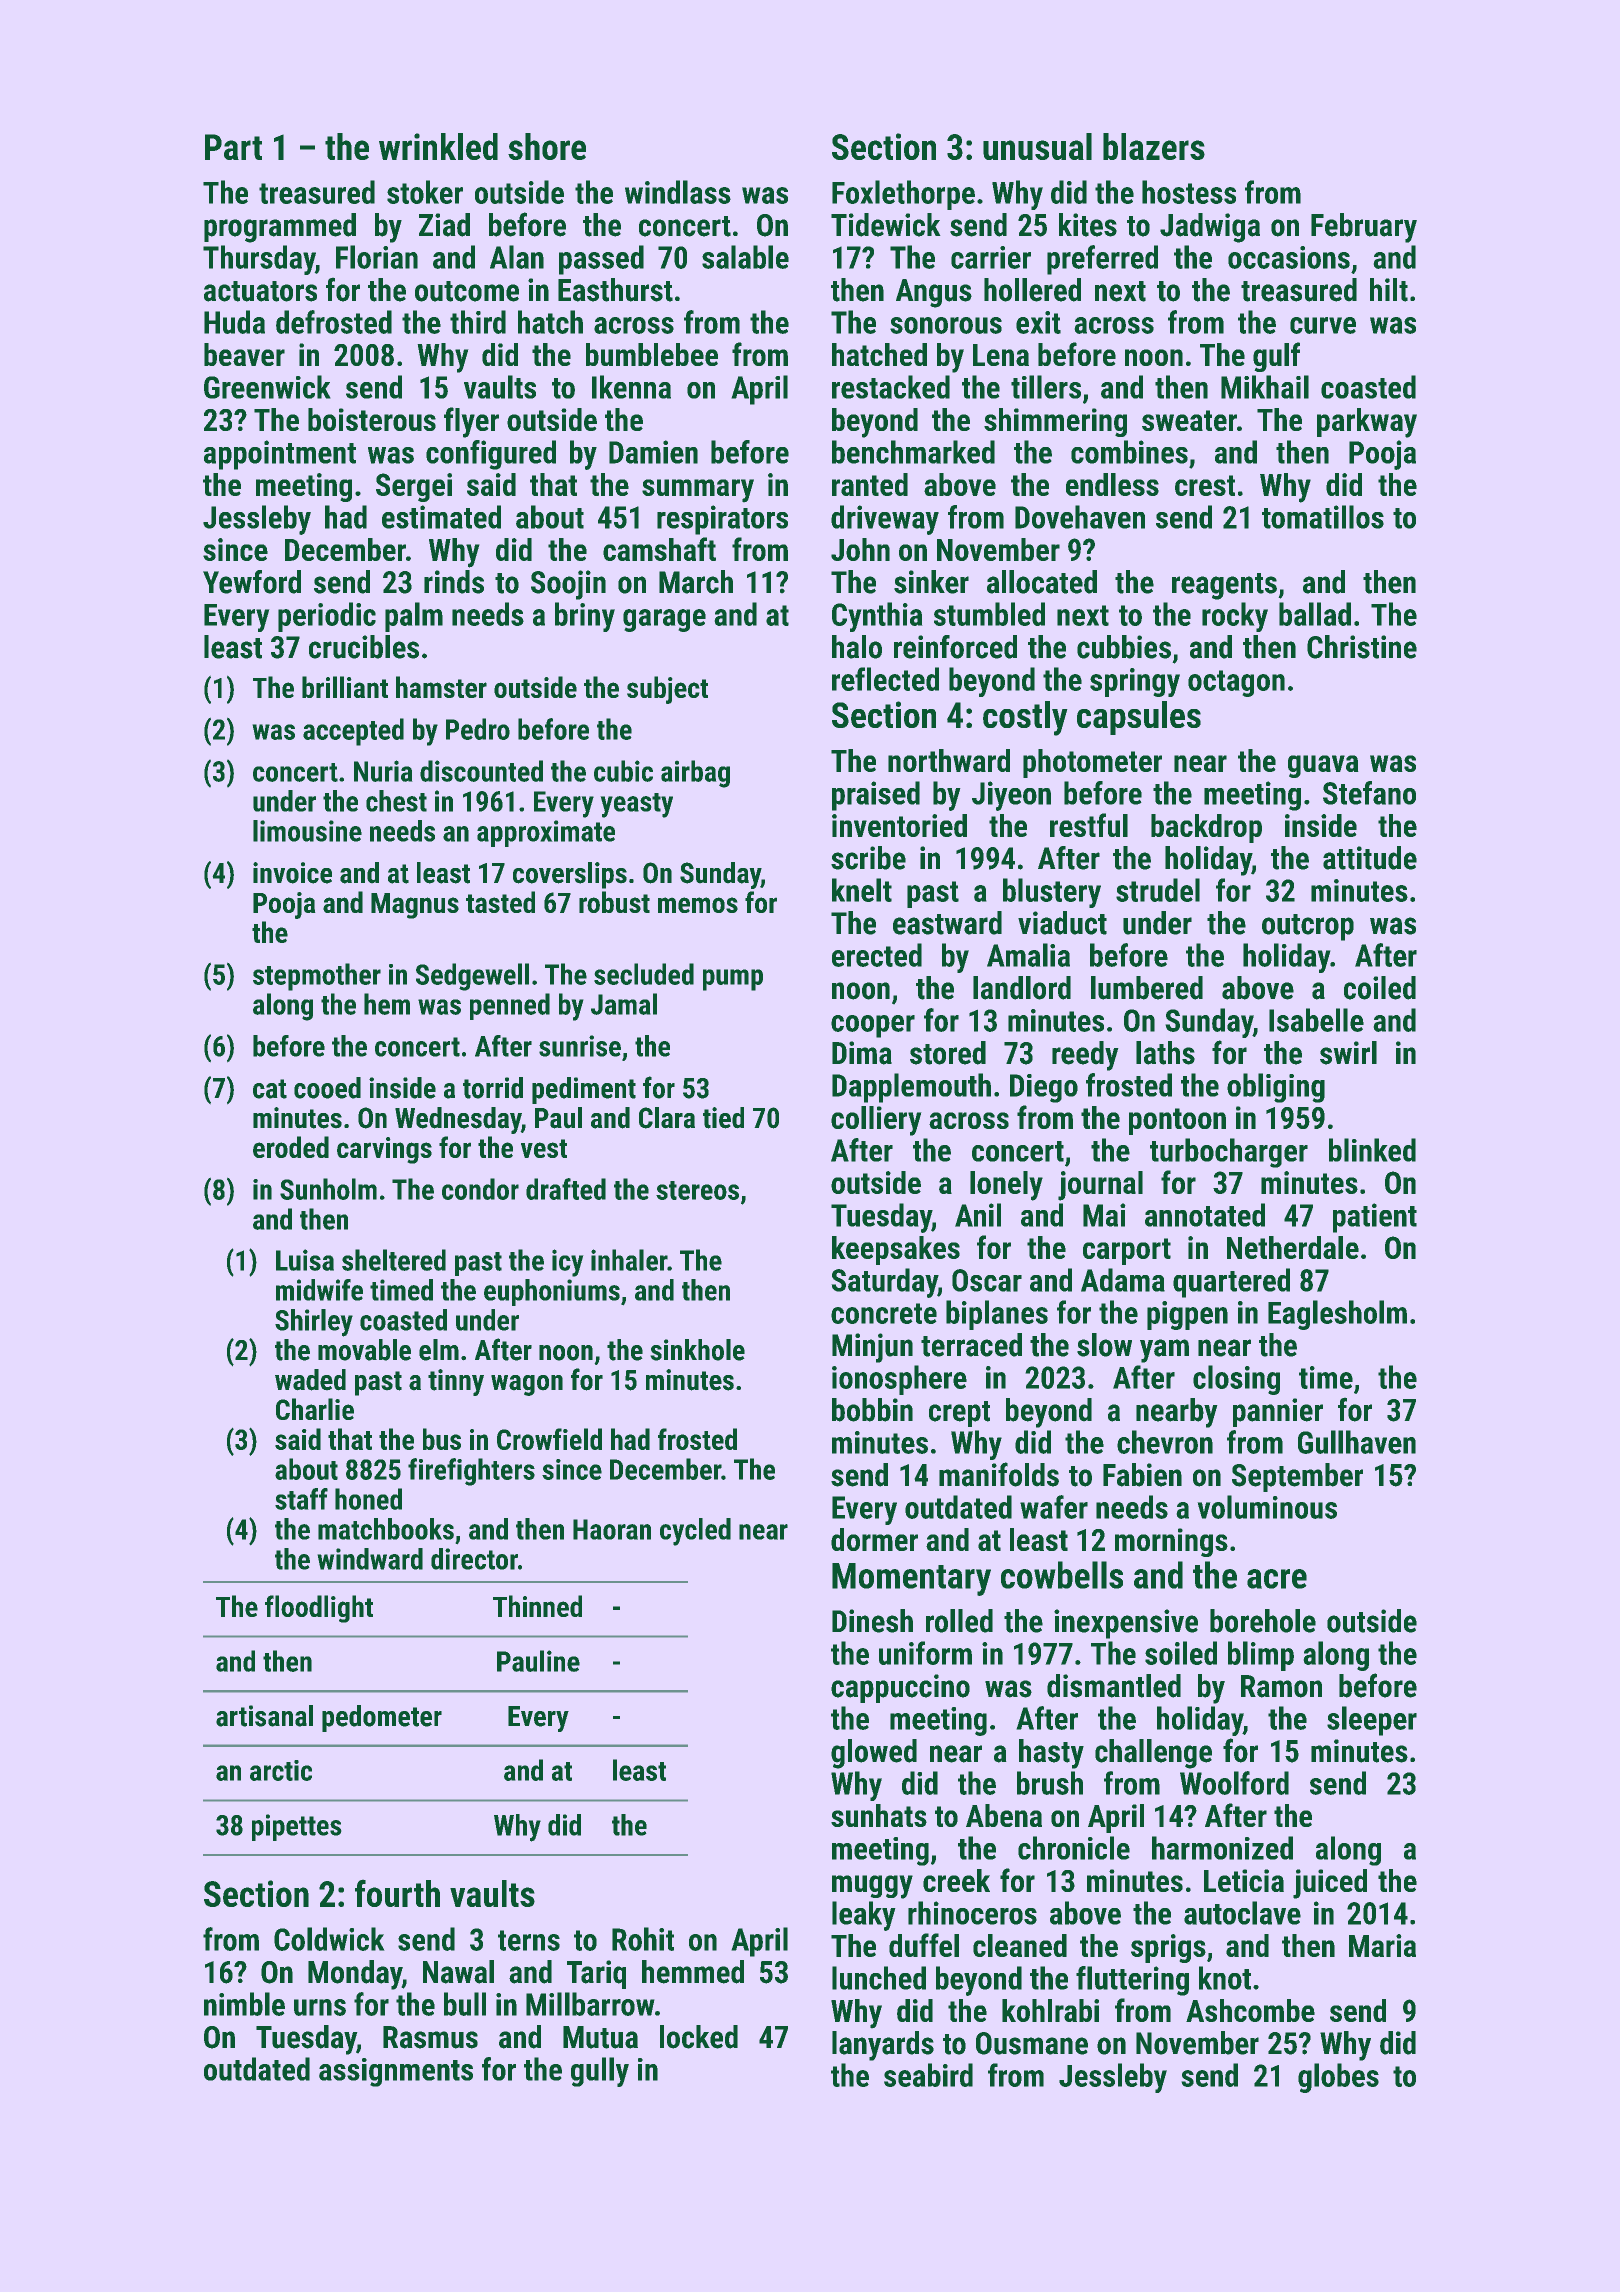 This document has height=2292, width=1620. What do you see at coordinates (327, 617) in the document?
I see `periodic` at bounding box center [327, 617].
